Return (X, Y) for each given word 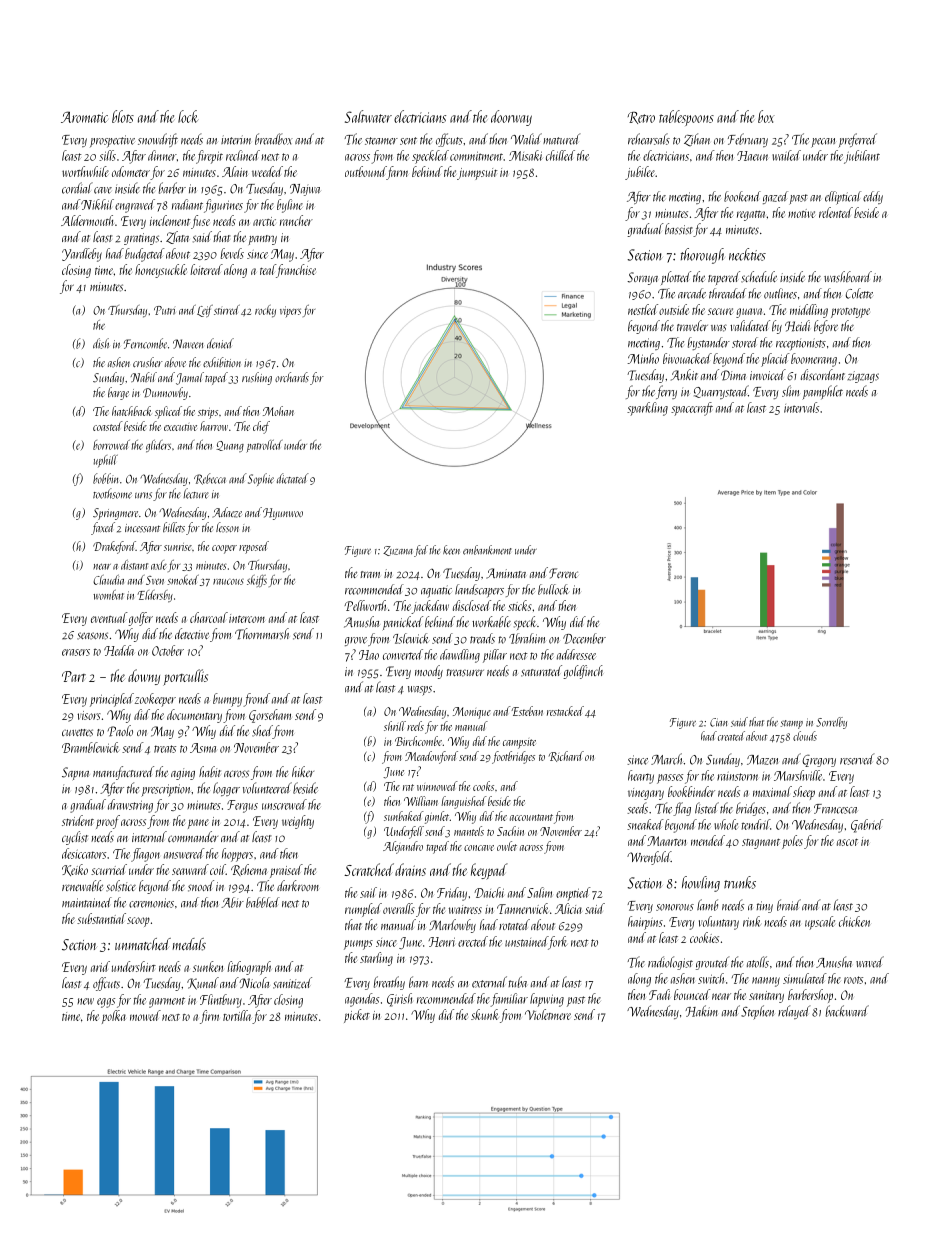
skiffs (257, 581)
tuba (518, 982)
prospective (112, 141)
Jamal (190, 378)
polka (114, 1017)
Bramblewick (90, 747)
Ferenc (563, 573)
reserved (857, 759)
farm (397, 173)
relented (836, 212)
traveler (692, 325)
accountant (531, 817)
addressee (576, 654)
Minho (643, 358)
